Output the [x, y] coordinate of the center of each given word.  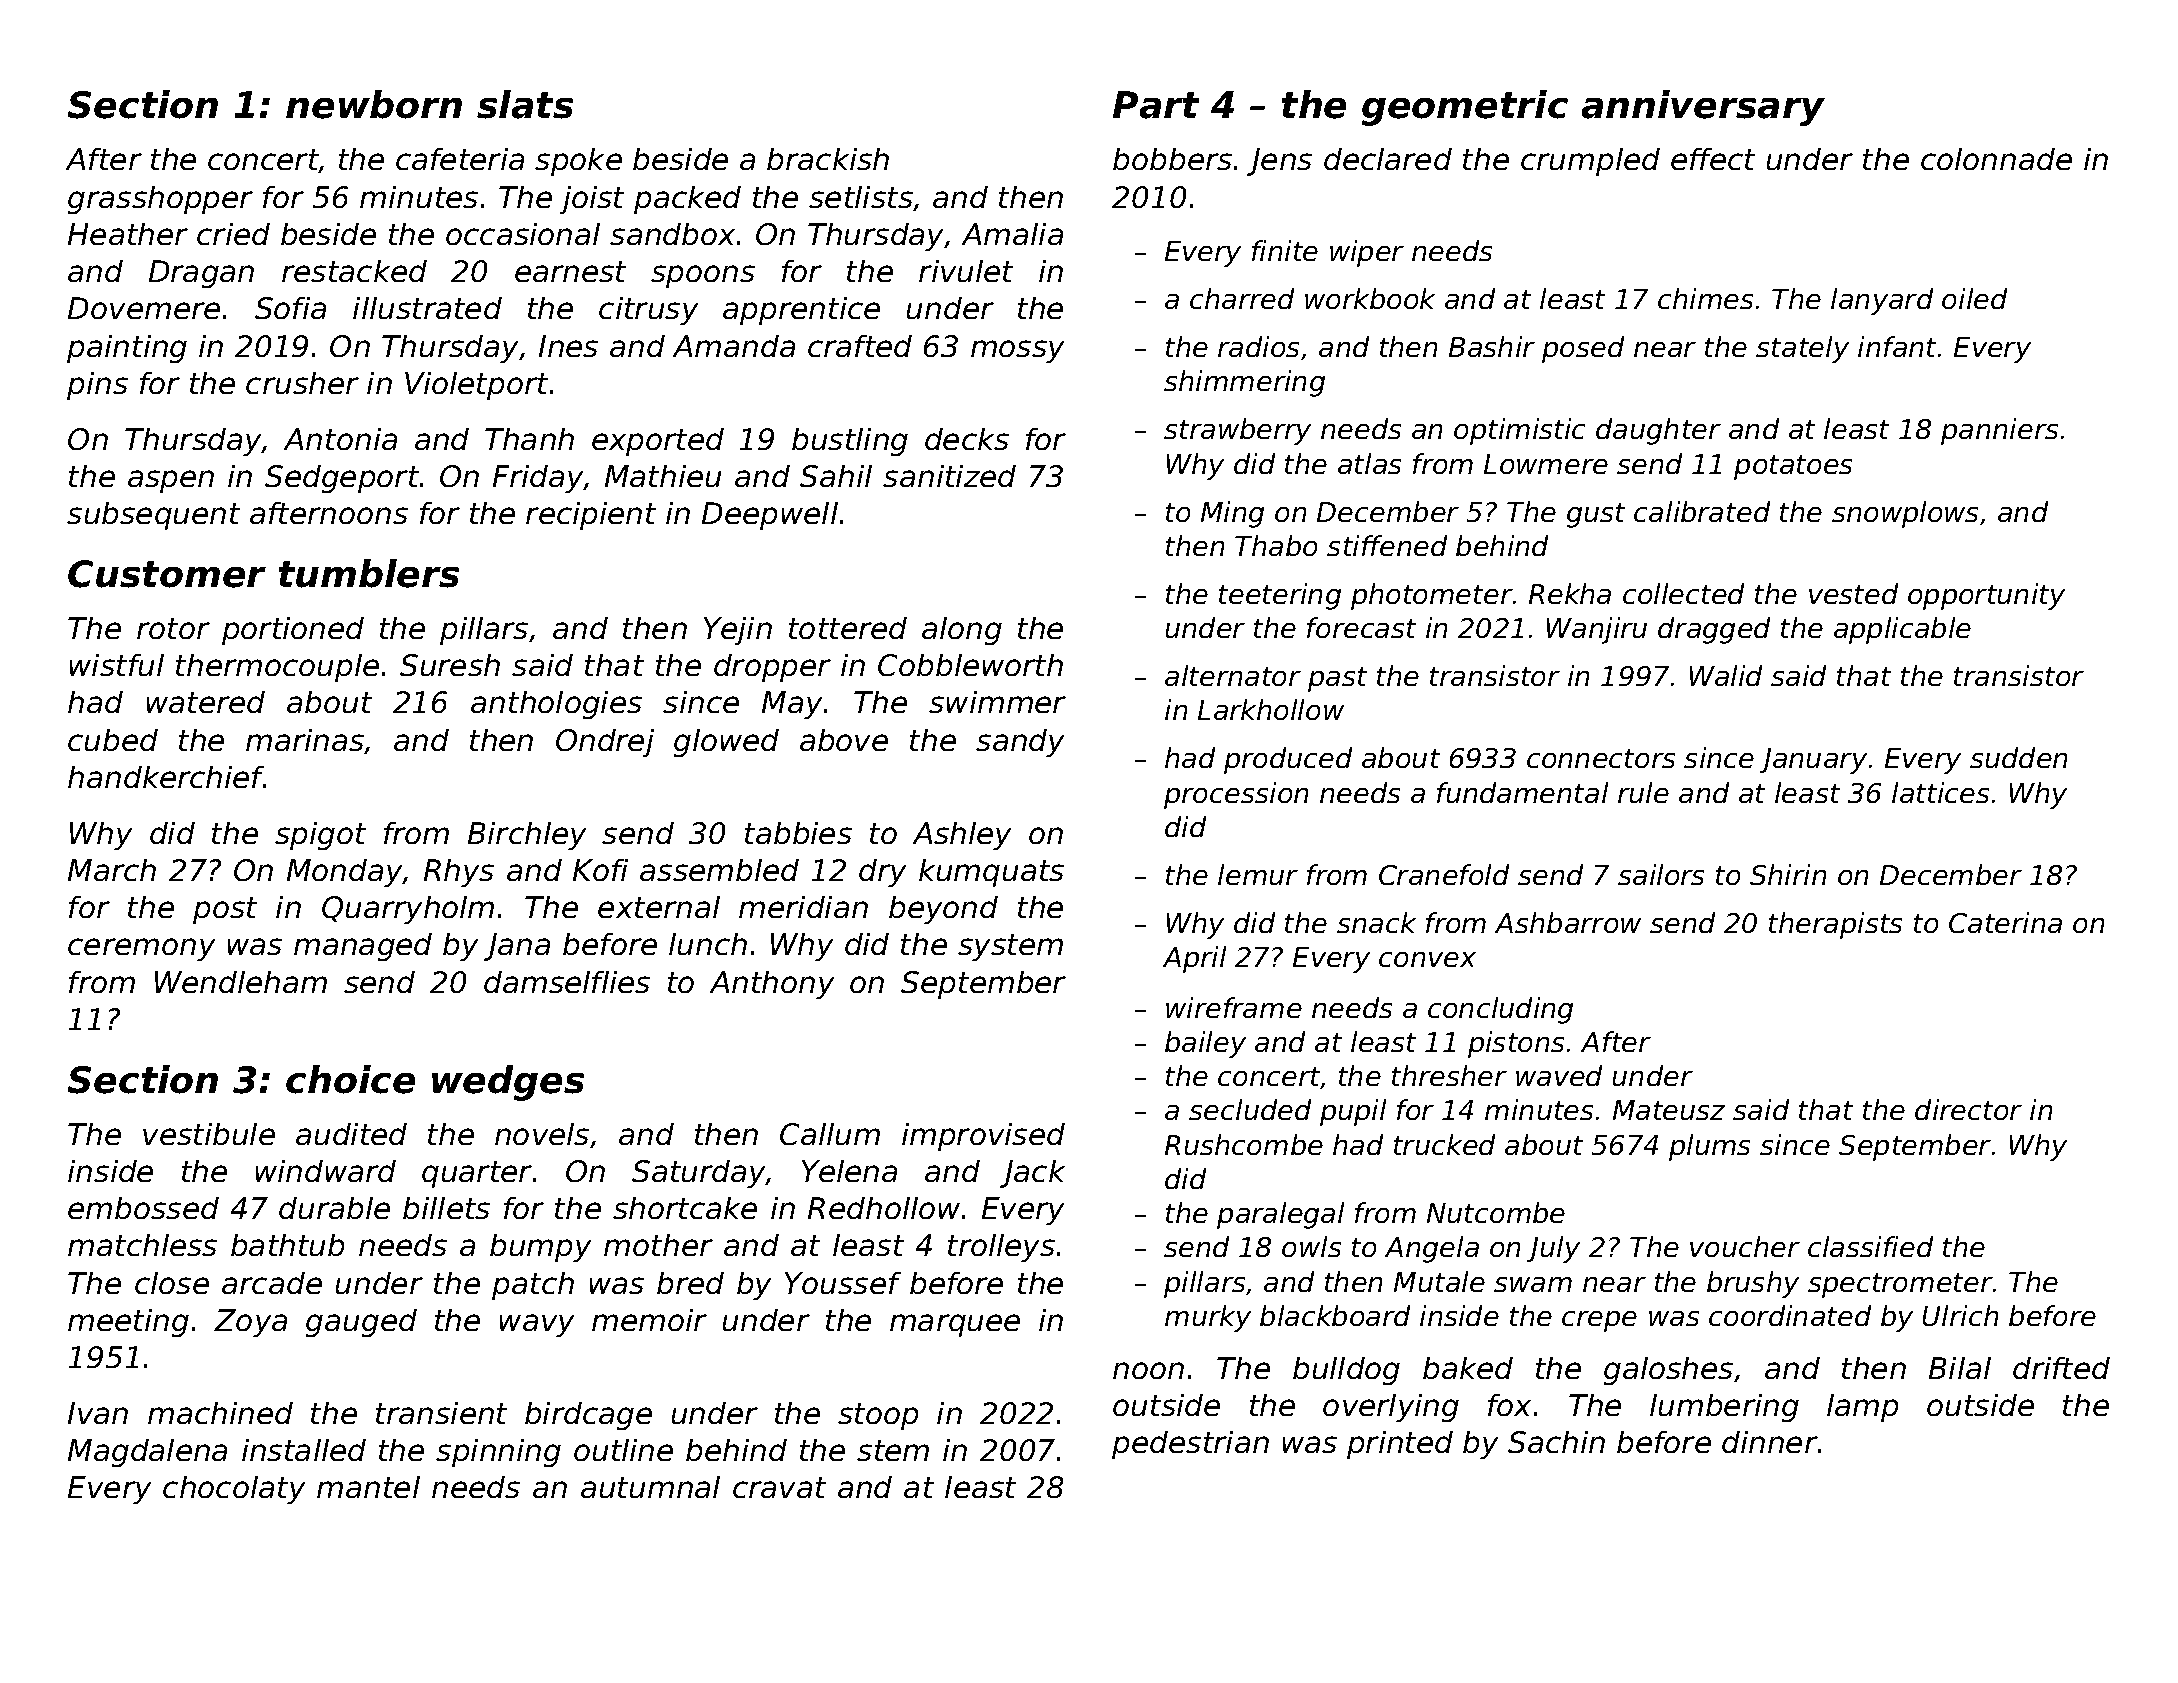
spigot [320, 836]
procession [1236, 795]
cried [233, 234]
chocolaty [234, 1490]
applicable [1902, 630]
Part [1156, 105]
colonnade [1996, 159]
